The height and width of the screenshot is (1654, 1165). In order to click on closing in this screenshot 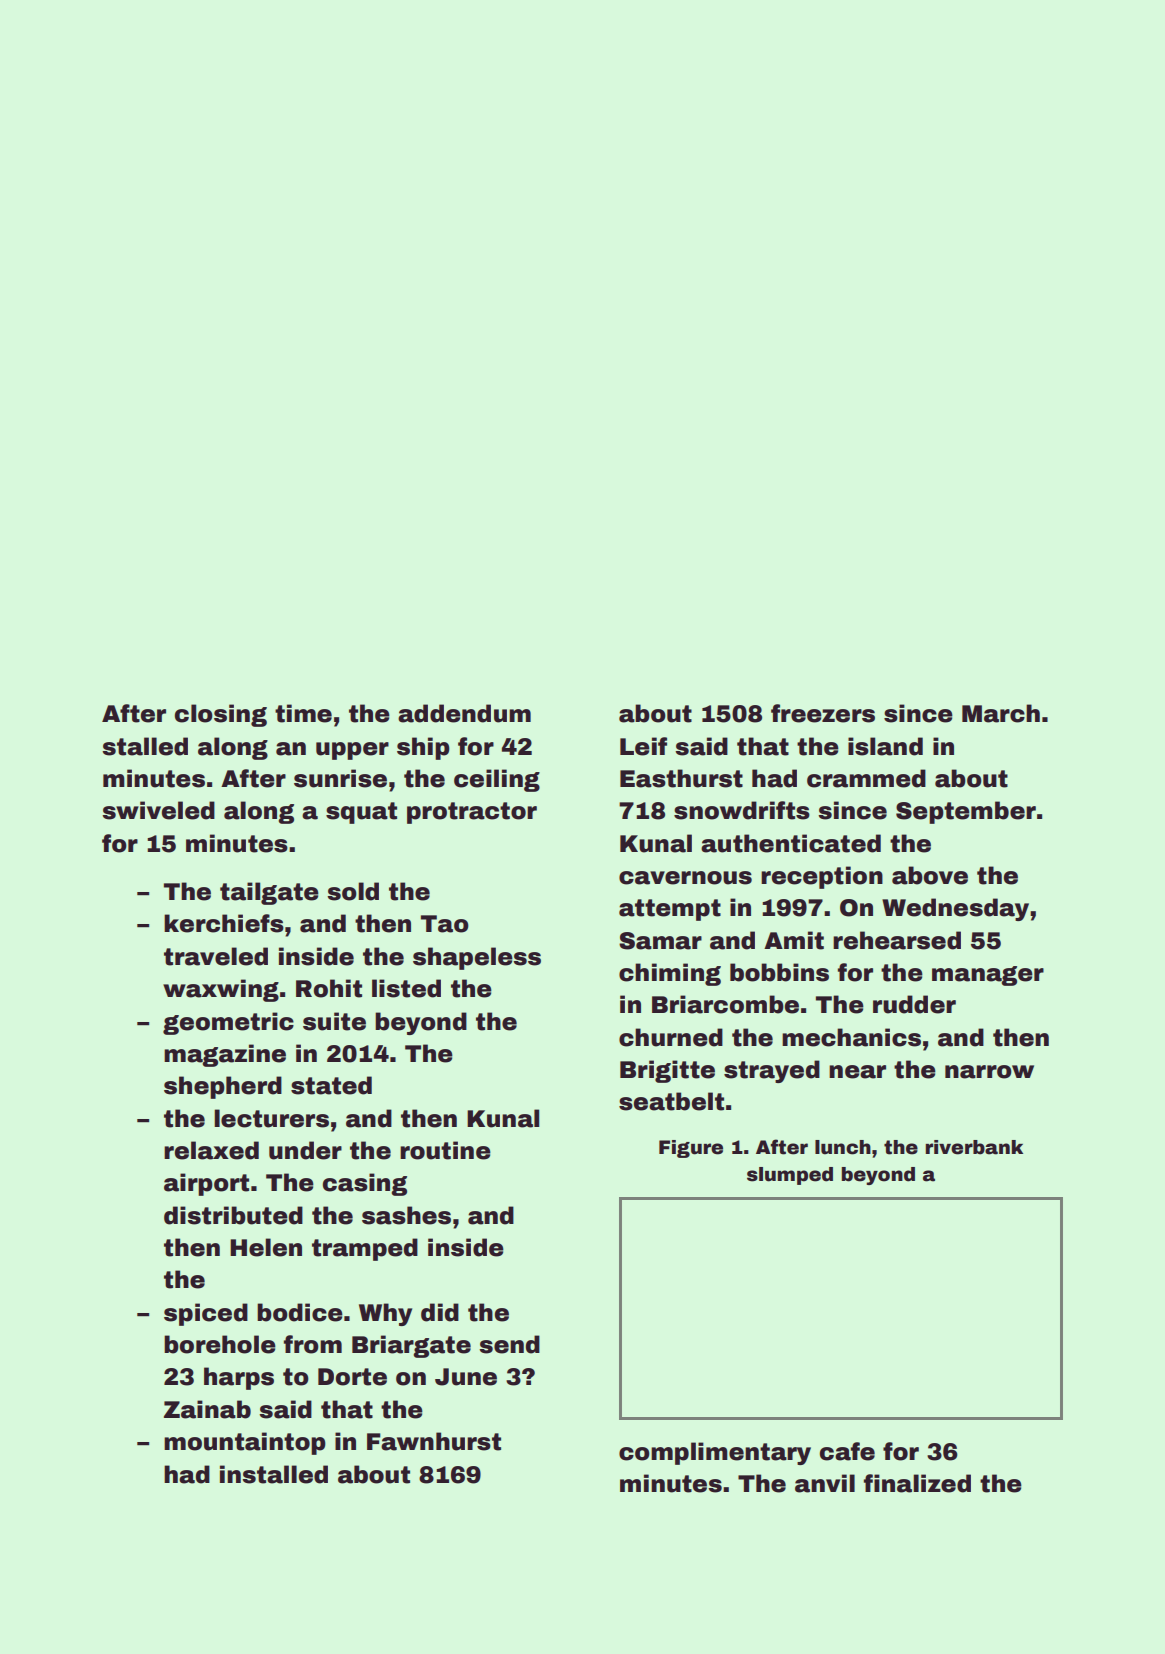, I will do `click(221, 715)`.
